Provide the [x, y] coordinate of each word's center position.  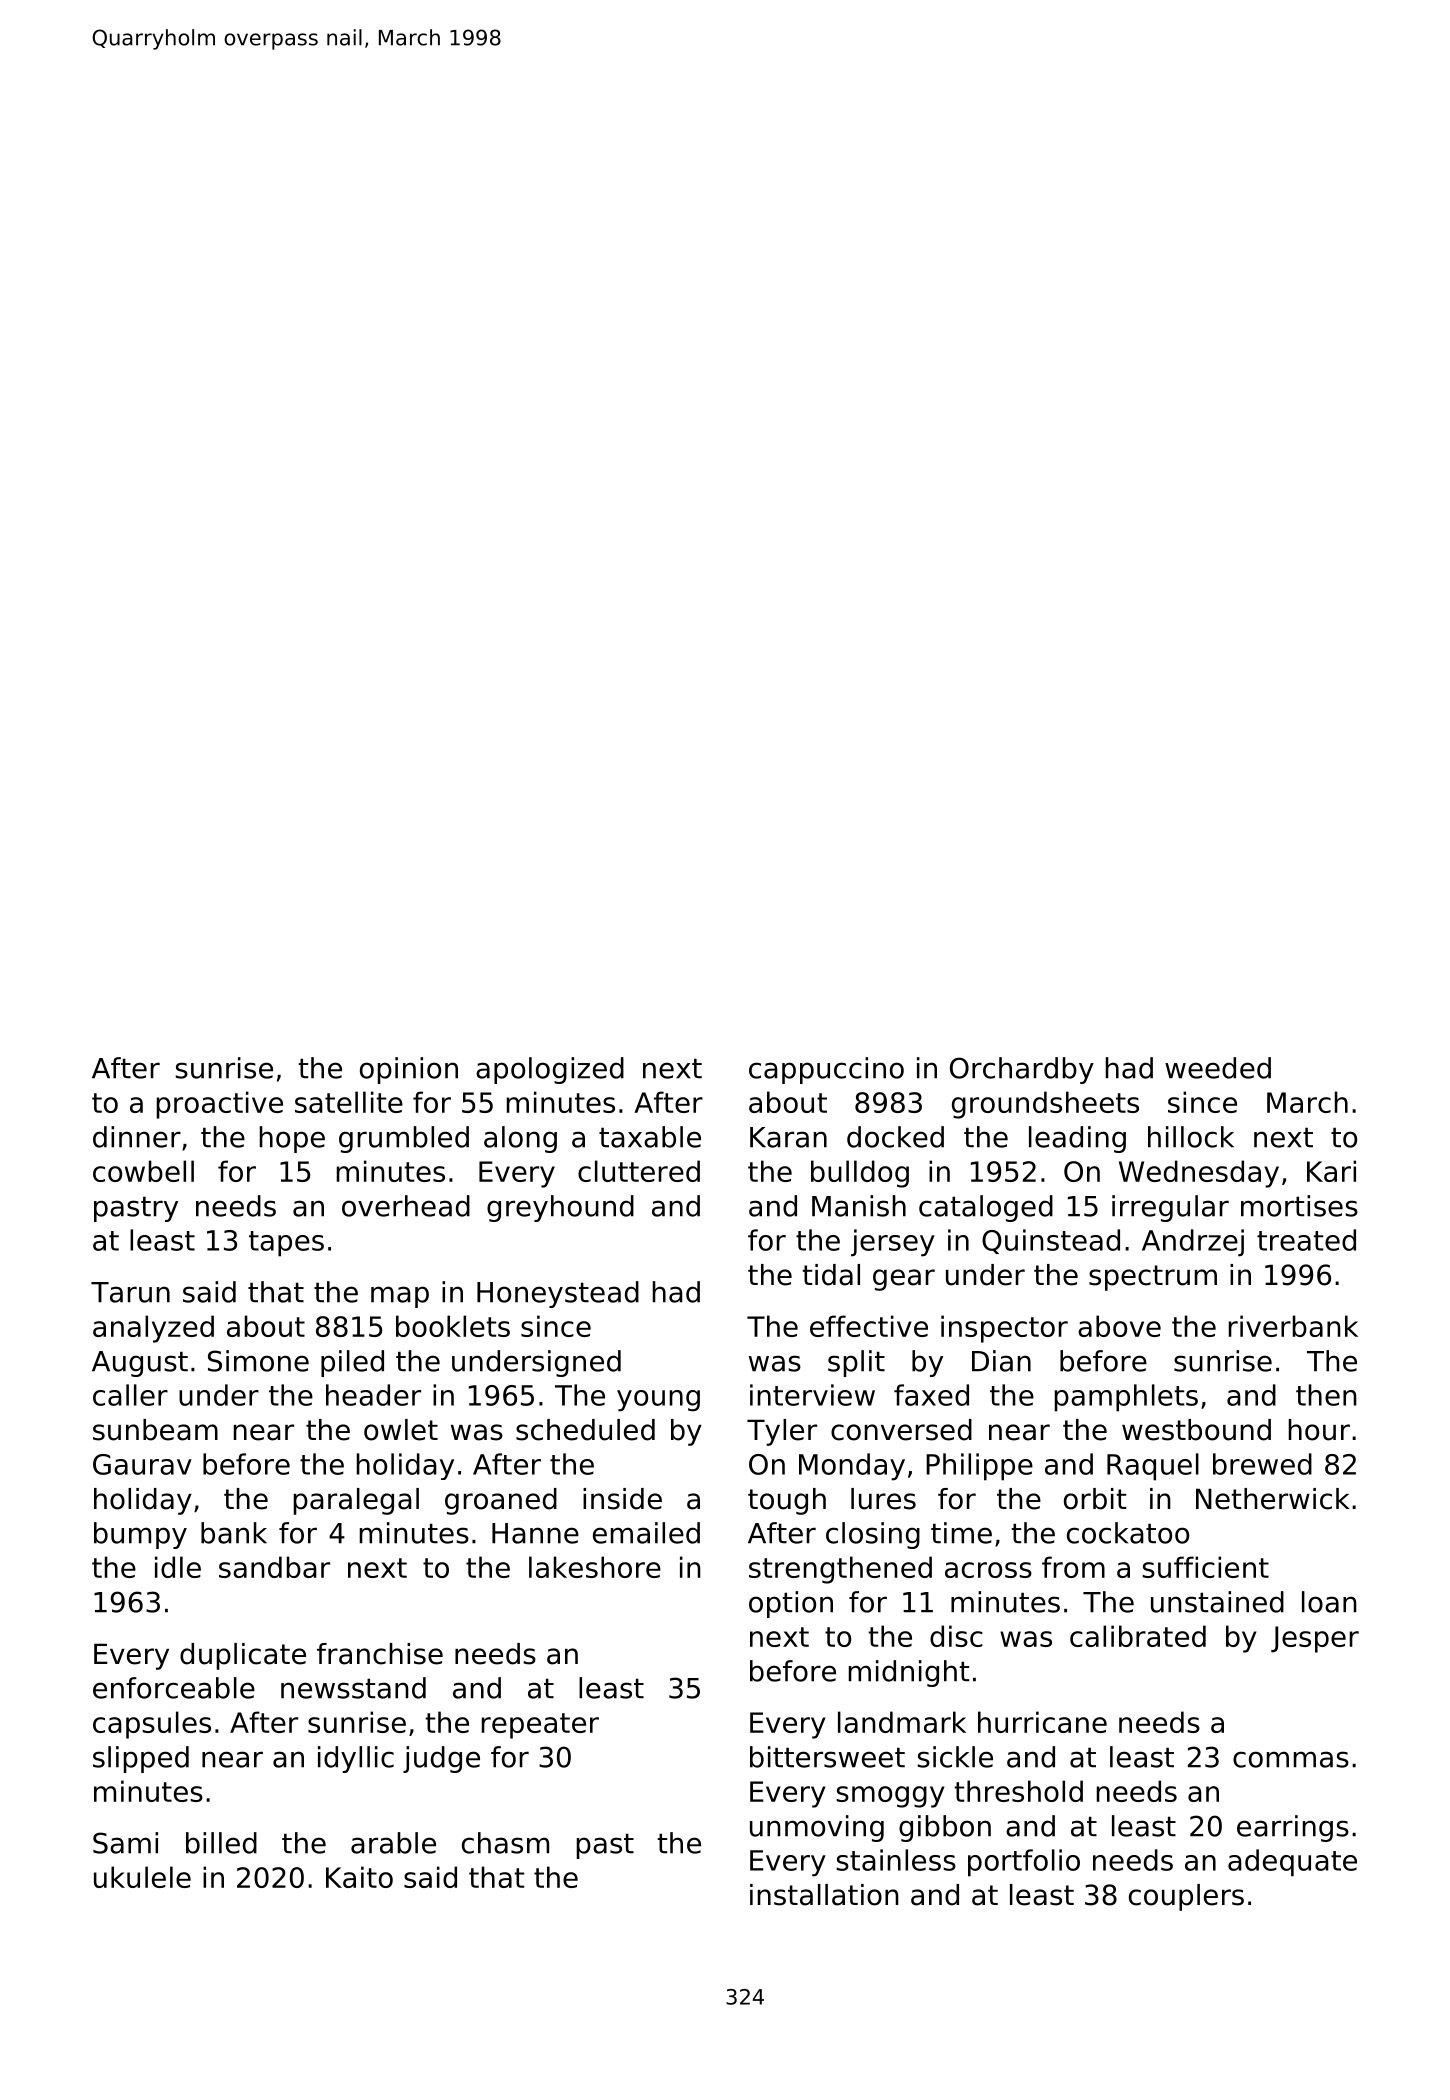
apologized [550, 1070]
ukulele [142, 1877]
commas [1291, 1759]
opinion [409, 1070]
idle [178, 1567]
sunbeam [155, 1430]
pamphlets [1126, 1398]
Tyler [782, 1432]
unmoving [817, 1828]
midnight [909, 1673]
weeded [1218, 1068]
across [988, 1570]
